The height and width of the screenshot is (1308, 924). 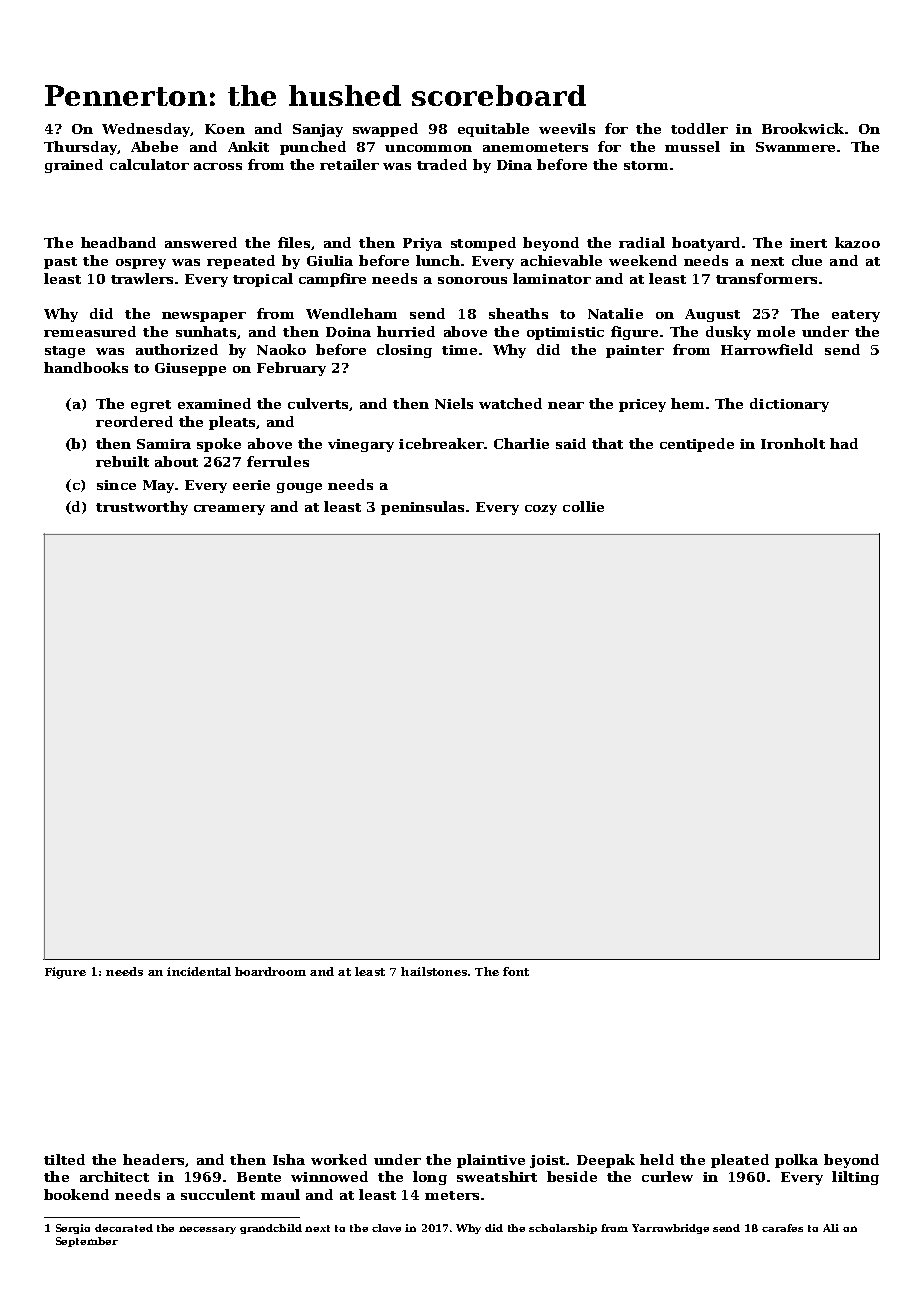 What do you see at coordinates (142, 508) in the screenshot?
I see `trustworthy` at bounding box center [142, 508].
